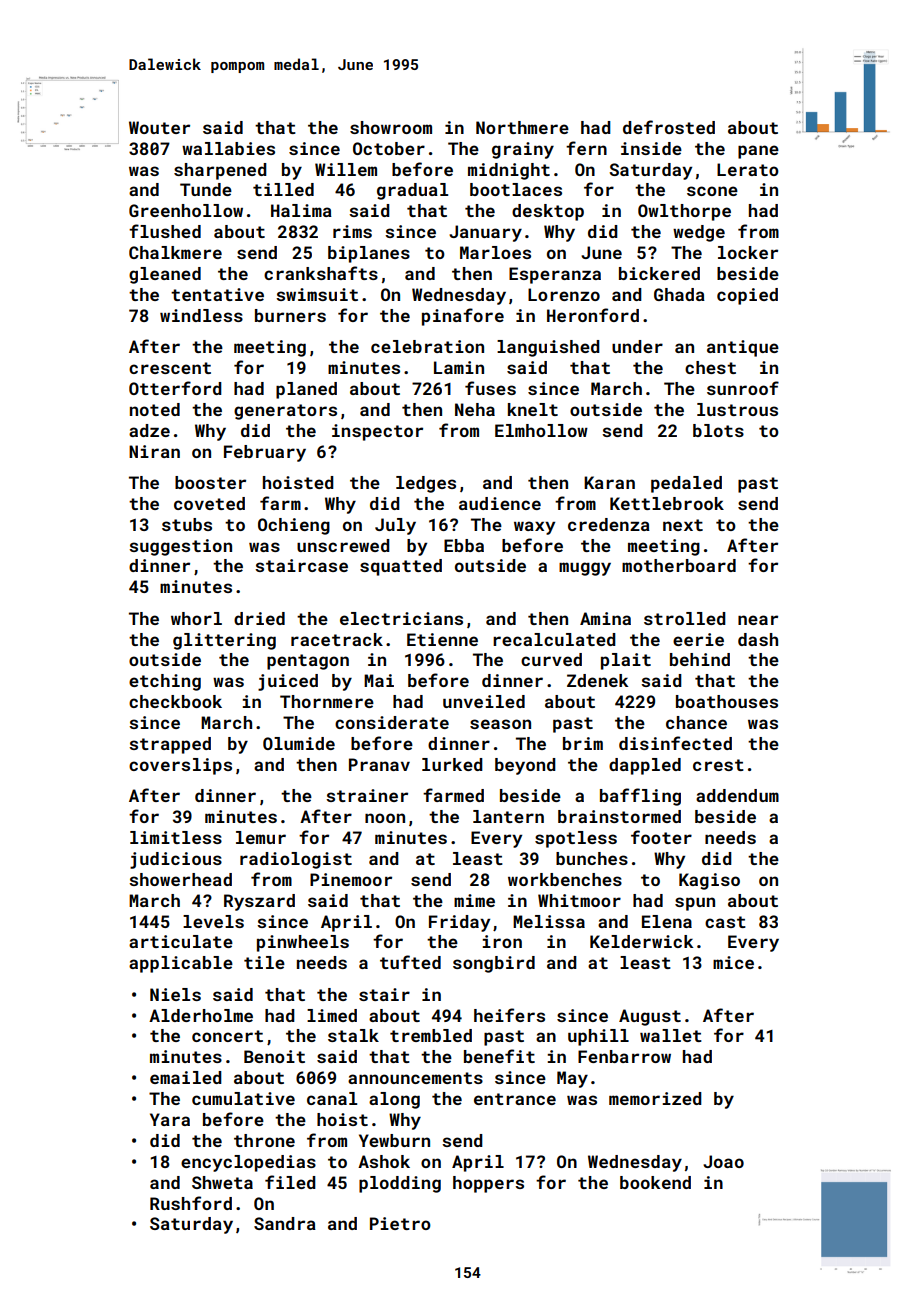 This document has width=908, height=1316. What do you see at coordinates (522, 127) in the document?
I see `Northmere` at bounding box center [522, 127].
